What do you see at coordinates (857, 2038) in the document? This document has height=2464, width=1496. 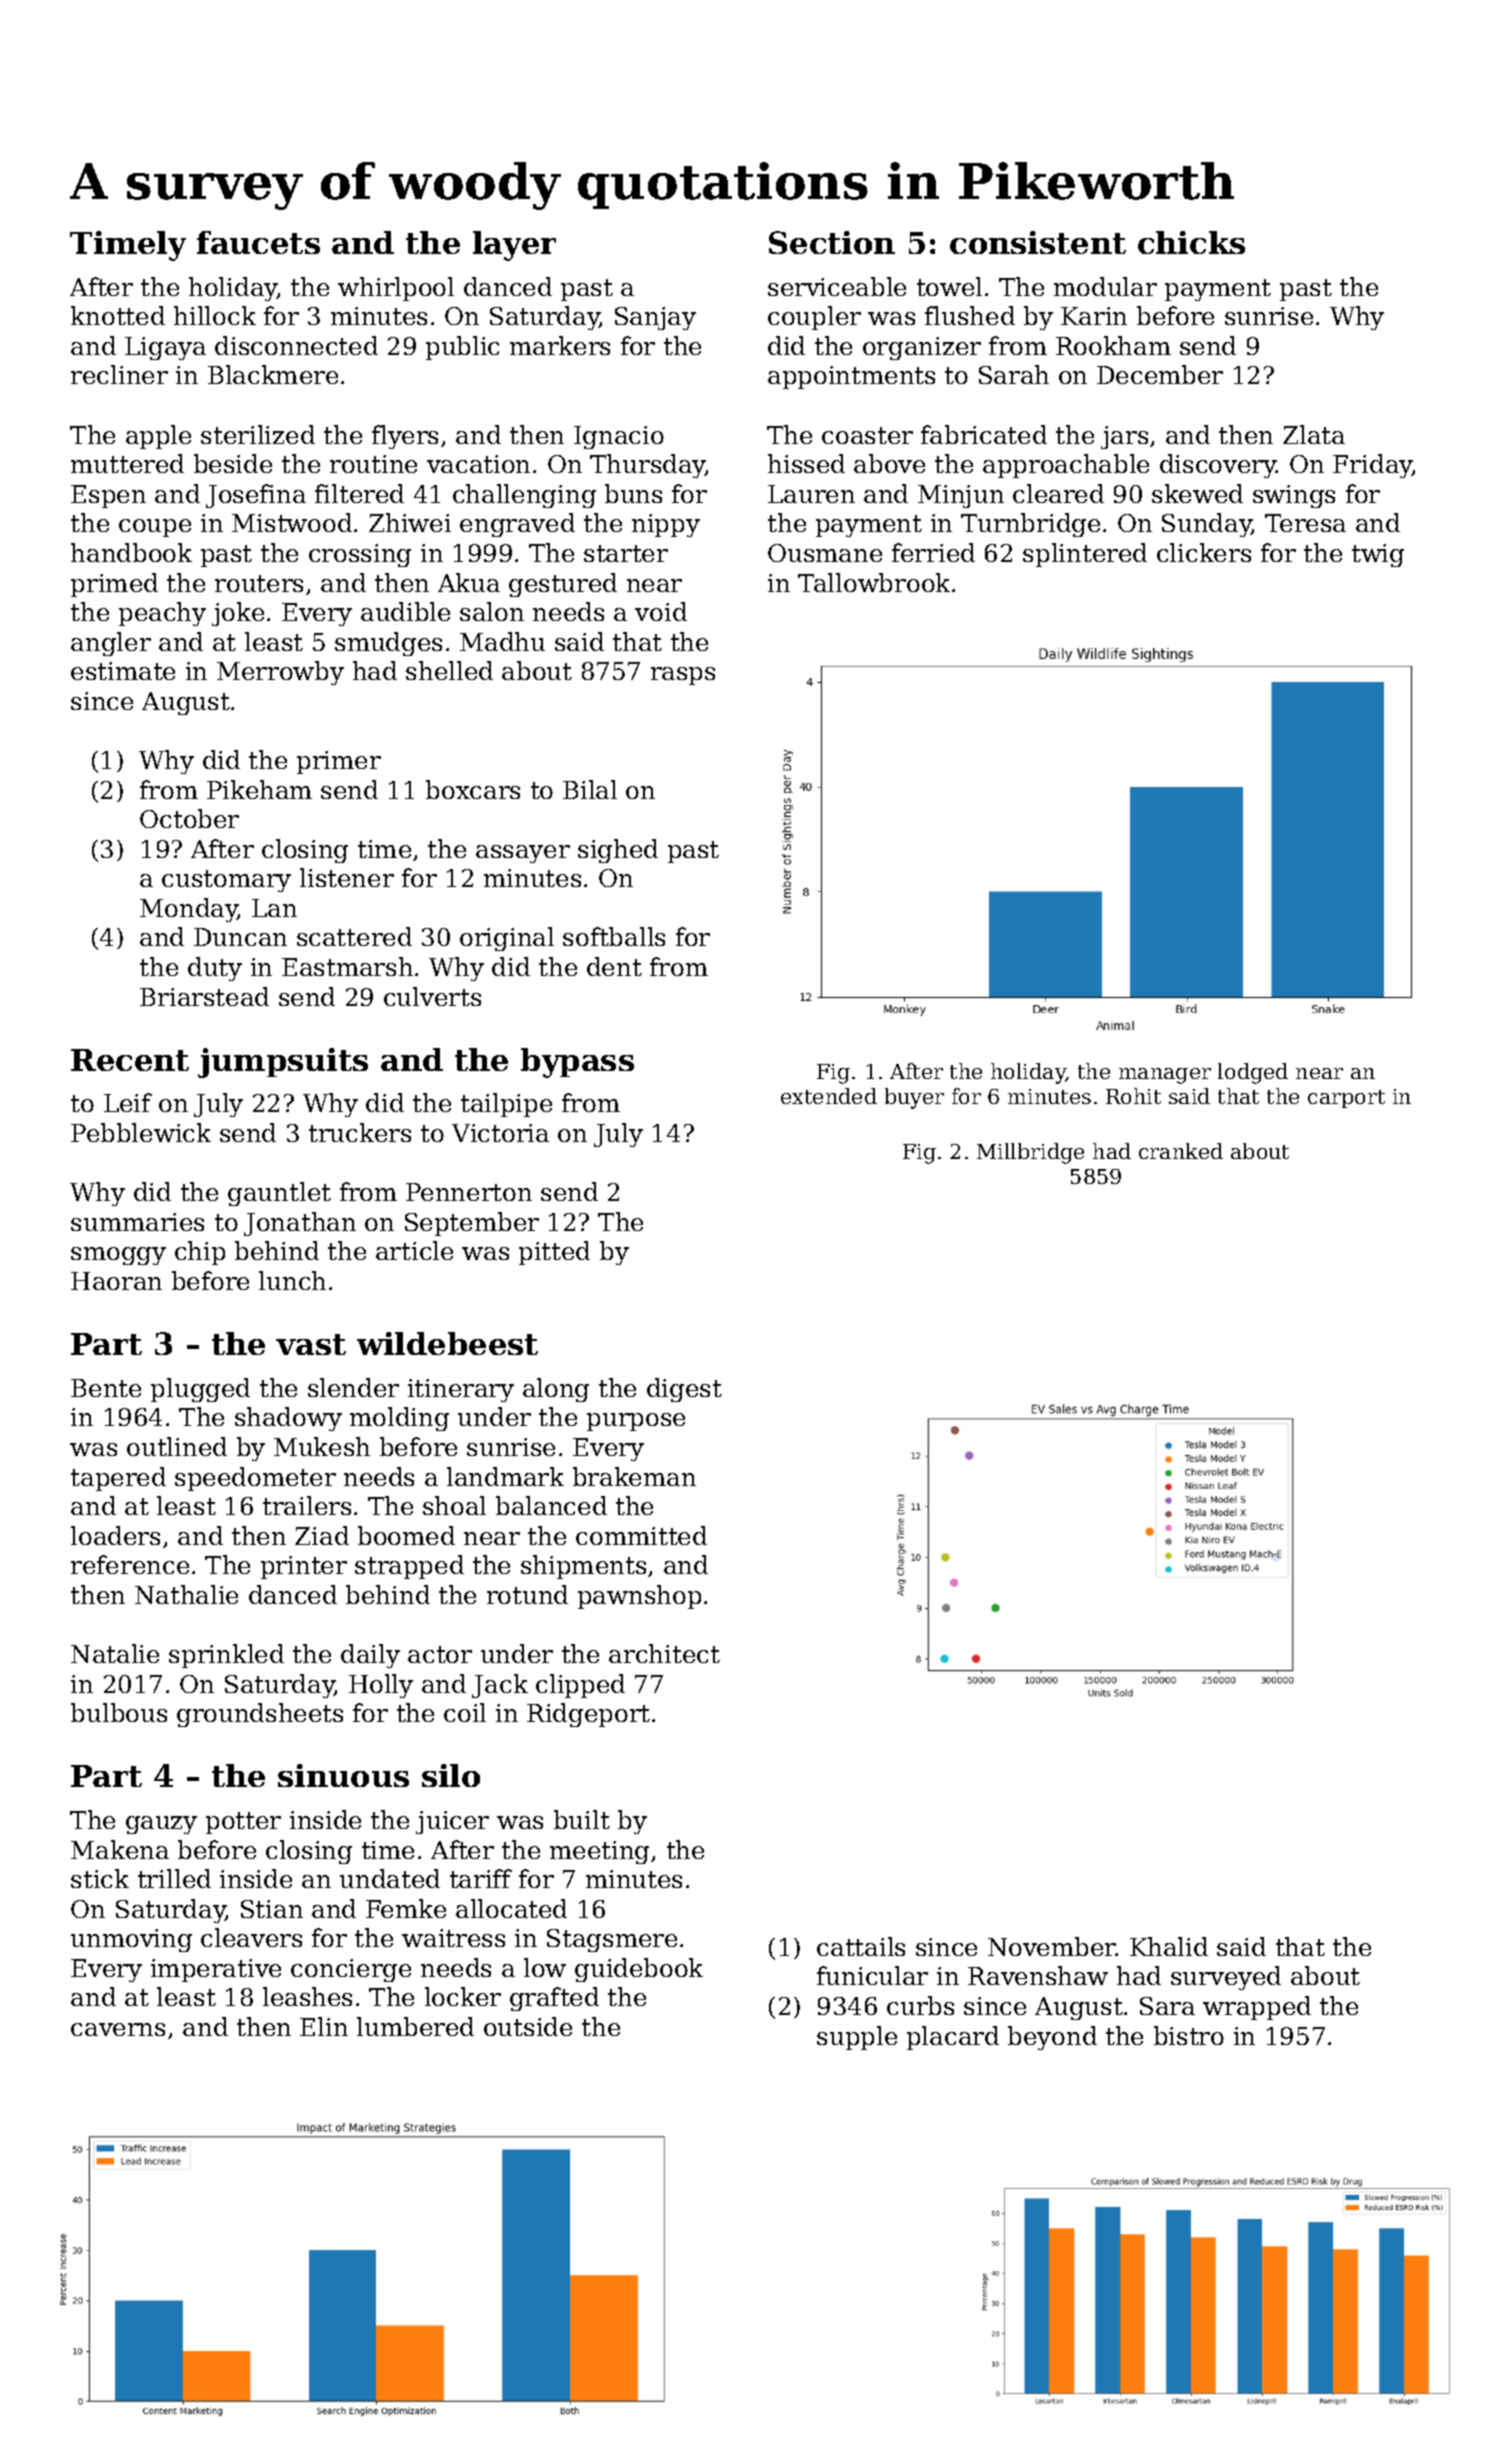 I see `supple` at bounding box center [857, 2038].
